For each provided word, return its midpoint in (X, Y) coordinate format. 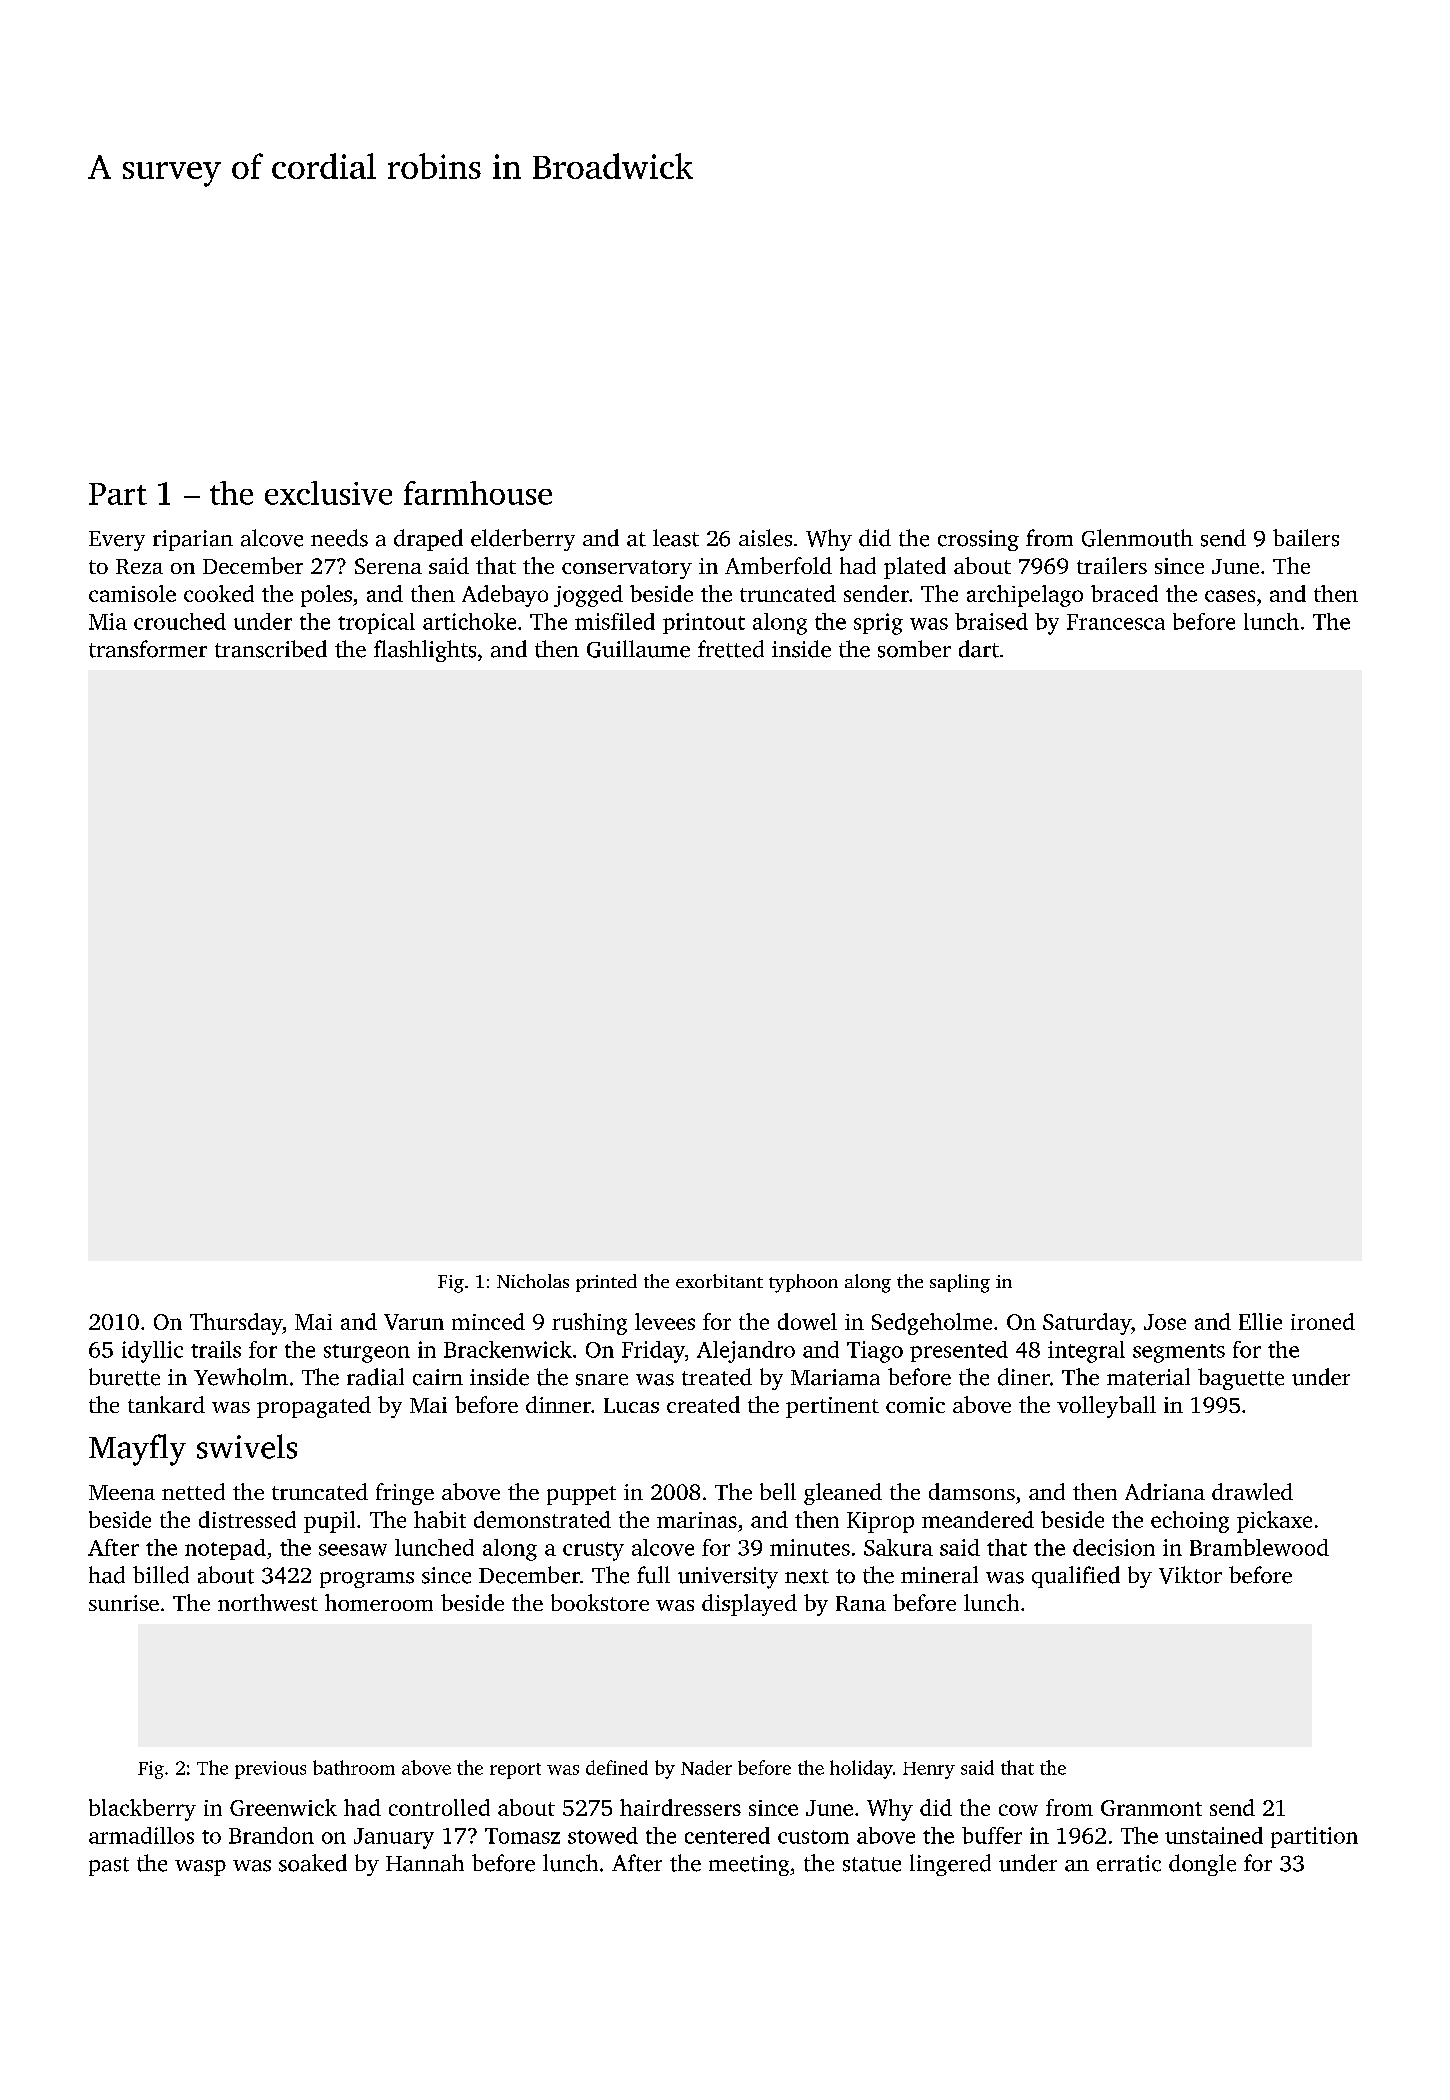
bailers (1306, 538)
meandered (978, 1519)
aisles (765, 538)
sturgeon (367, 1353)
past (109, 1866)
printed (606, 1283)
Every (117, 541)
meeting (749, 1865)
